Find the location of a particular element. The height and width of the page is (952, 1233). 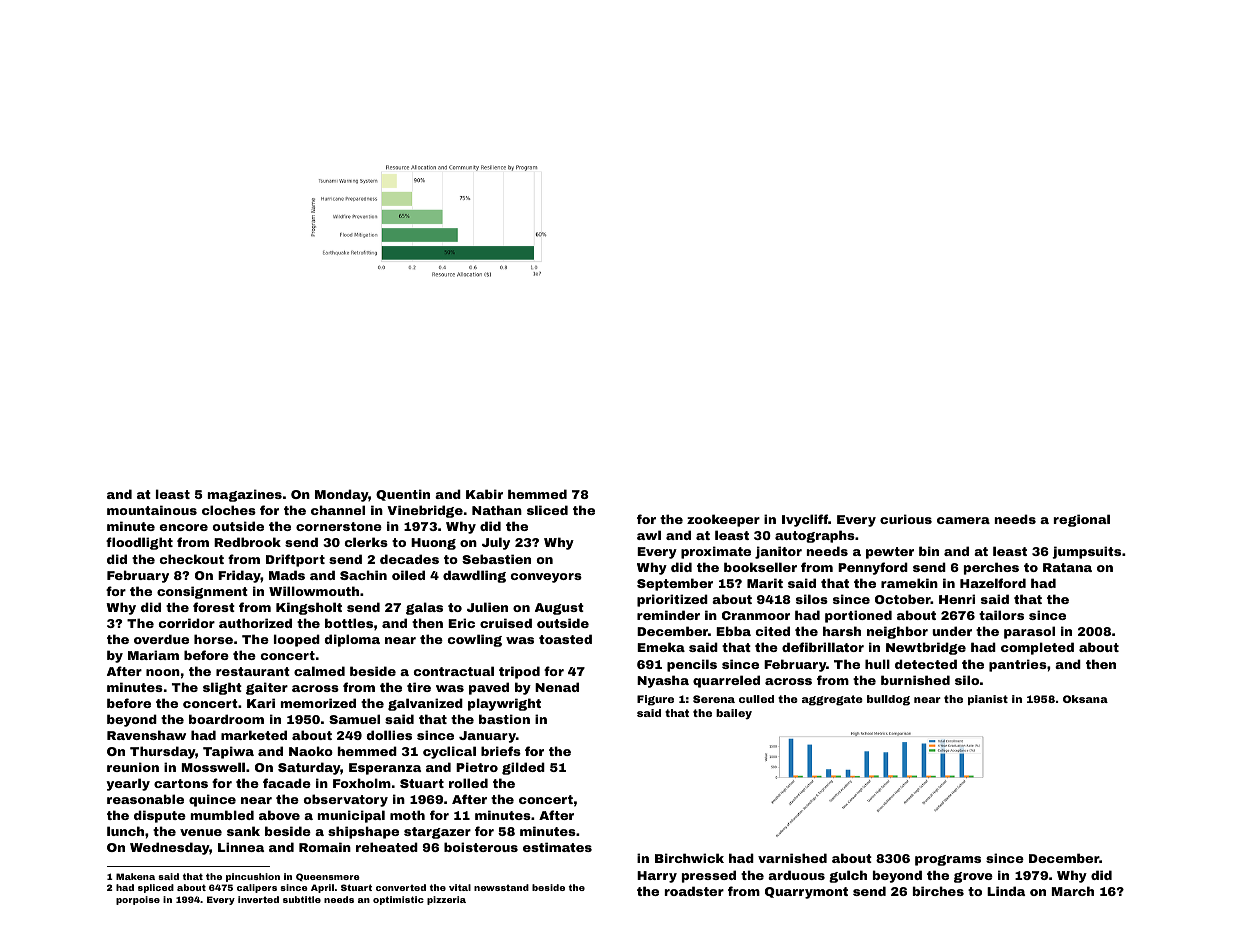

Oksana is located at coordinates (1085, 699).
